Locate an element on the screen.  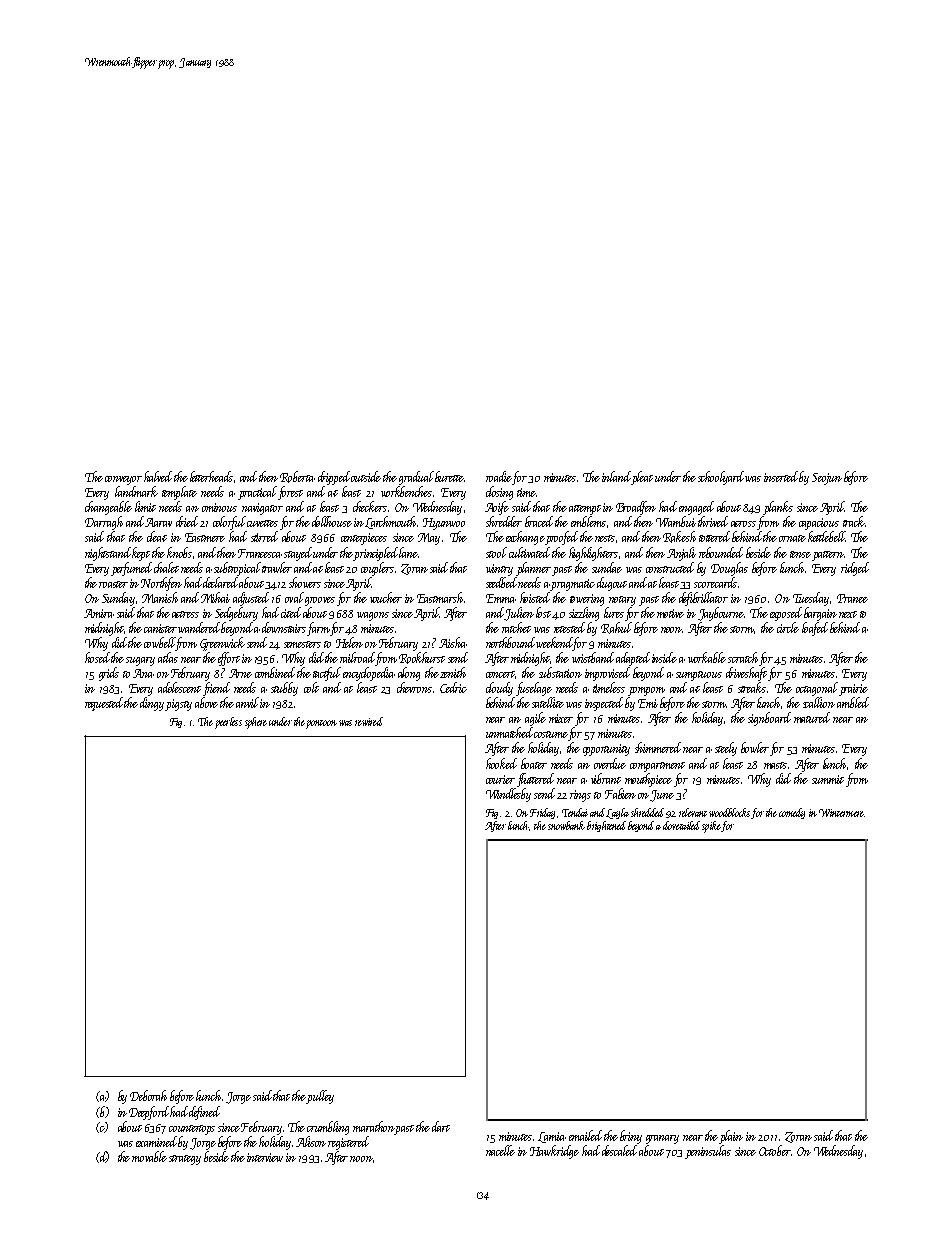
pulley is located at coordinates (320, 1097).
